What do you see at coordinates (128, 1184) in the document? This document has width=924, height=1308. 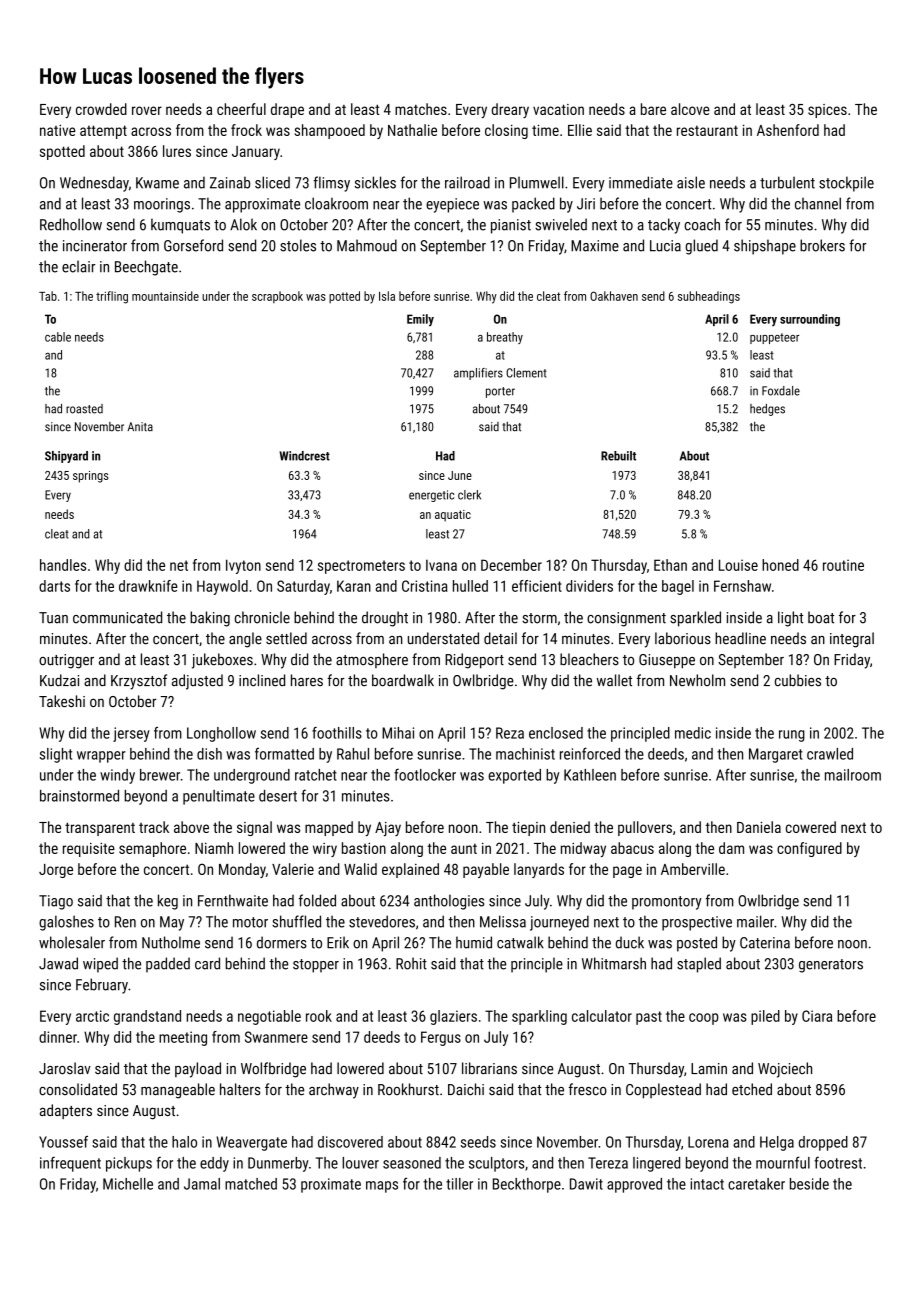 I see `Michelle` at bounding box center [128, 1184].
